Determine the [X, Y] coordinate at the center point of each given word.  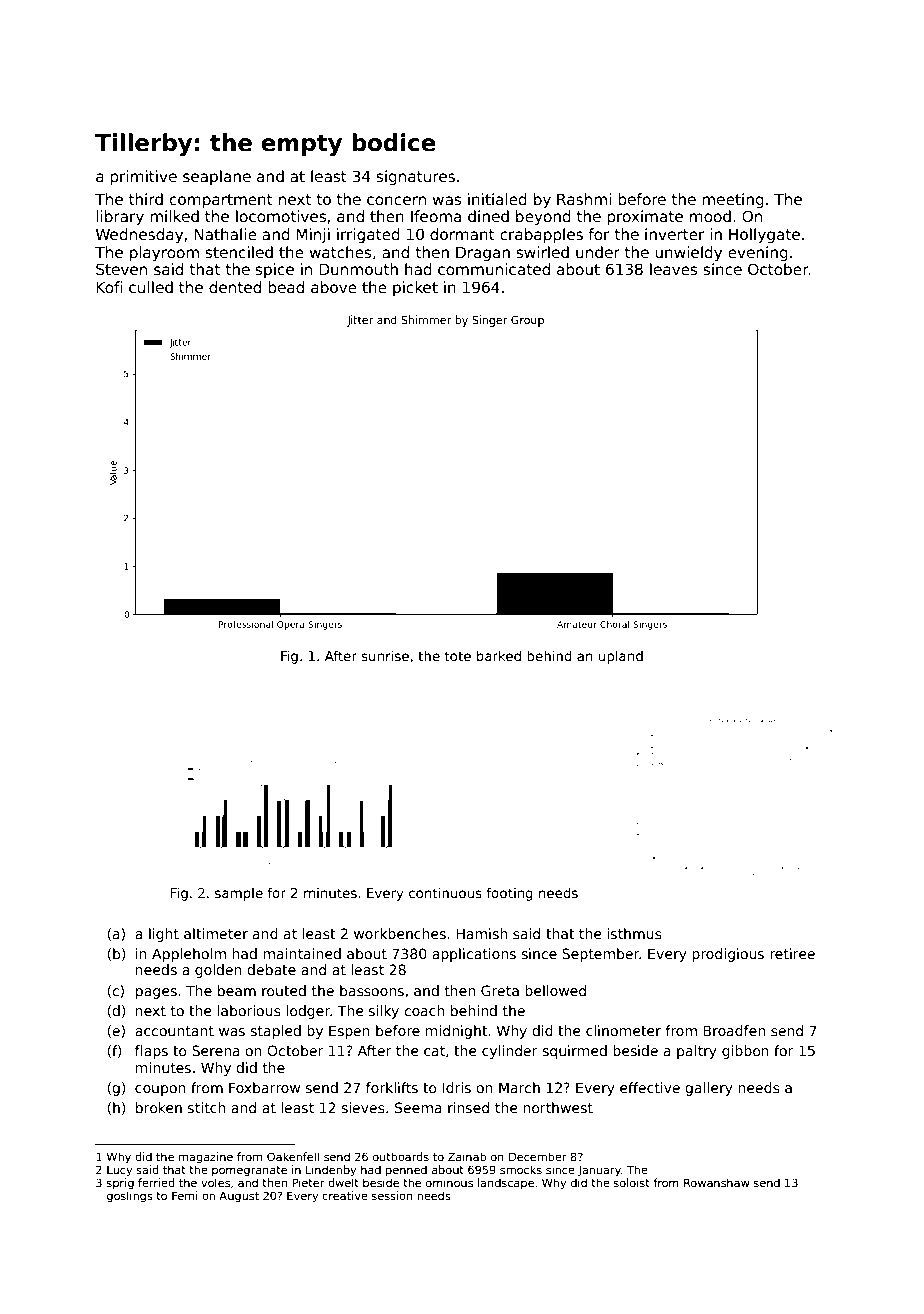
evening [758, 253]
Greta [500, 990]
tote [457, 656]
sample [239, 894]
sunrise [385, 655]
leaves [674, 269]
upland [620, 657]
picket [415, 288]
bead [286, 287]
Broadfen [734, 1030]
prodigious [728, 955]
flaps [151, 1052]
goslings [130, 1197]
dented [235, 287]
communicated [494, 269]
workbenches [400, 933]
